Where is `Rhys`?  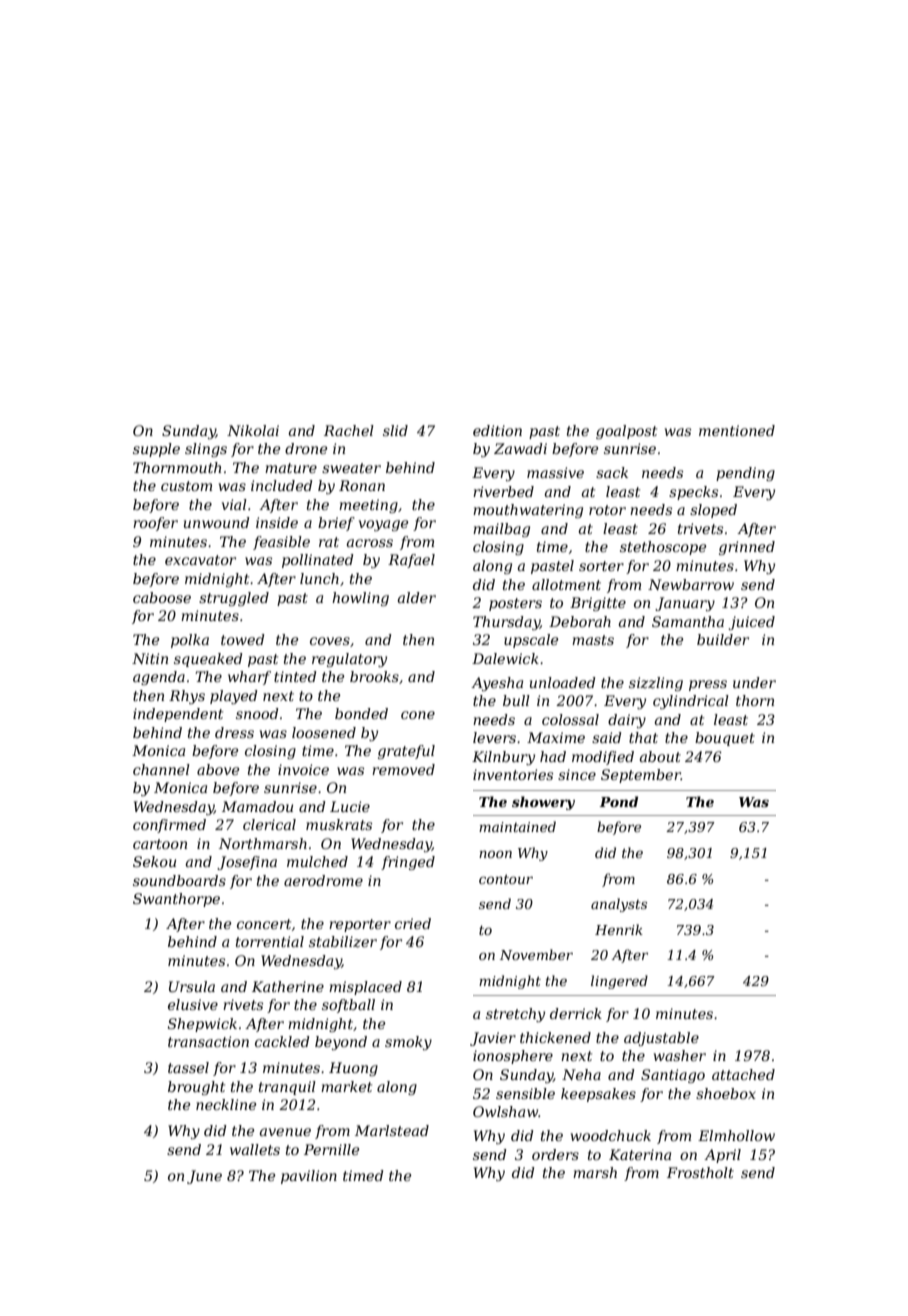
Rhys is located at coordinates (187, 697).
